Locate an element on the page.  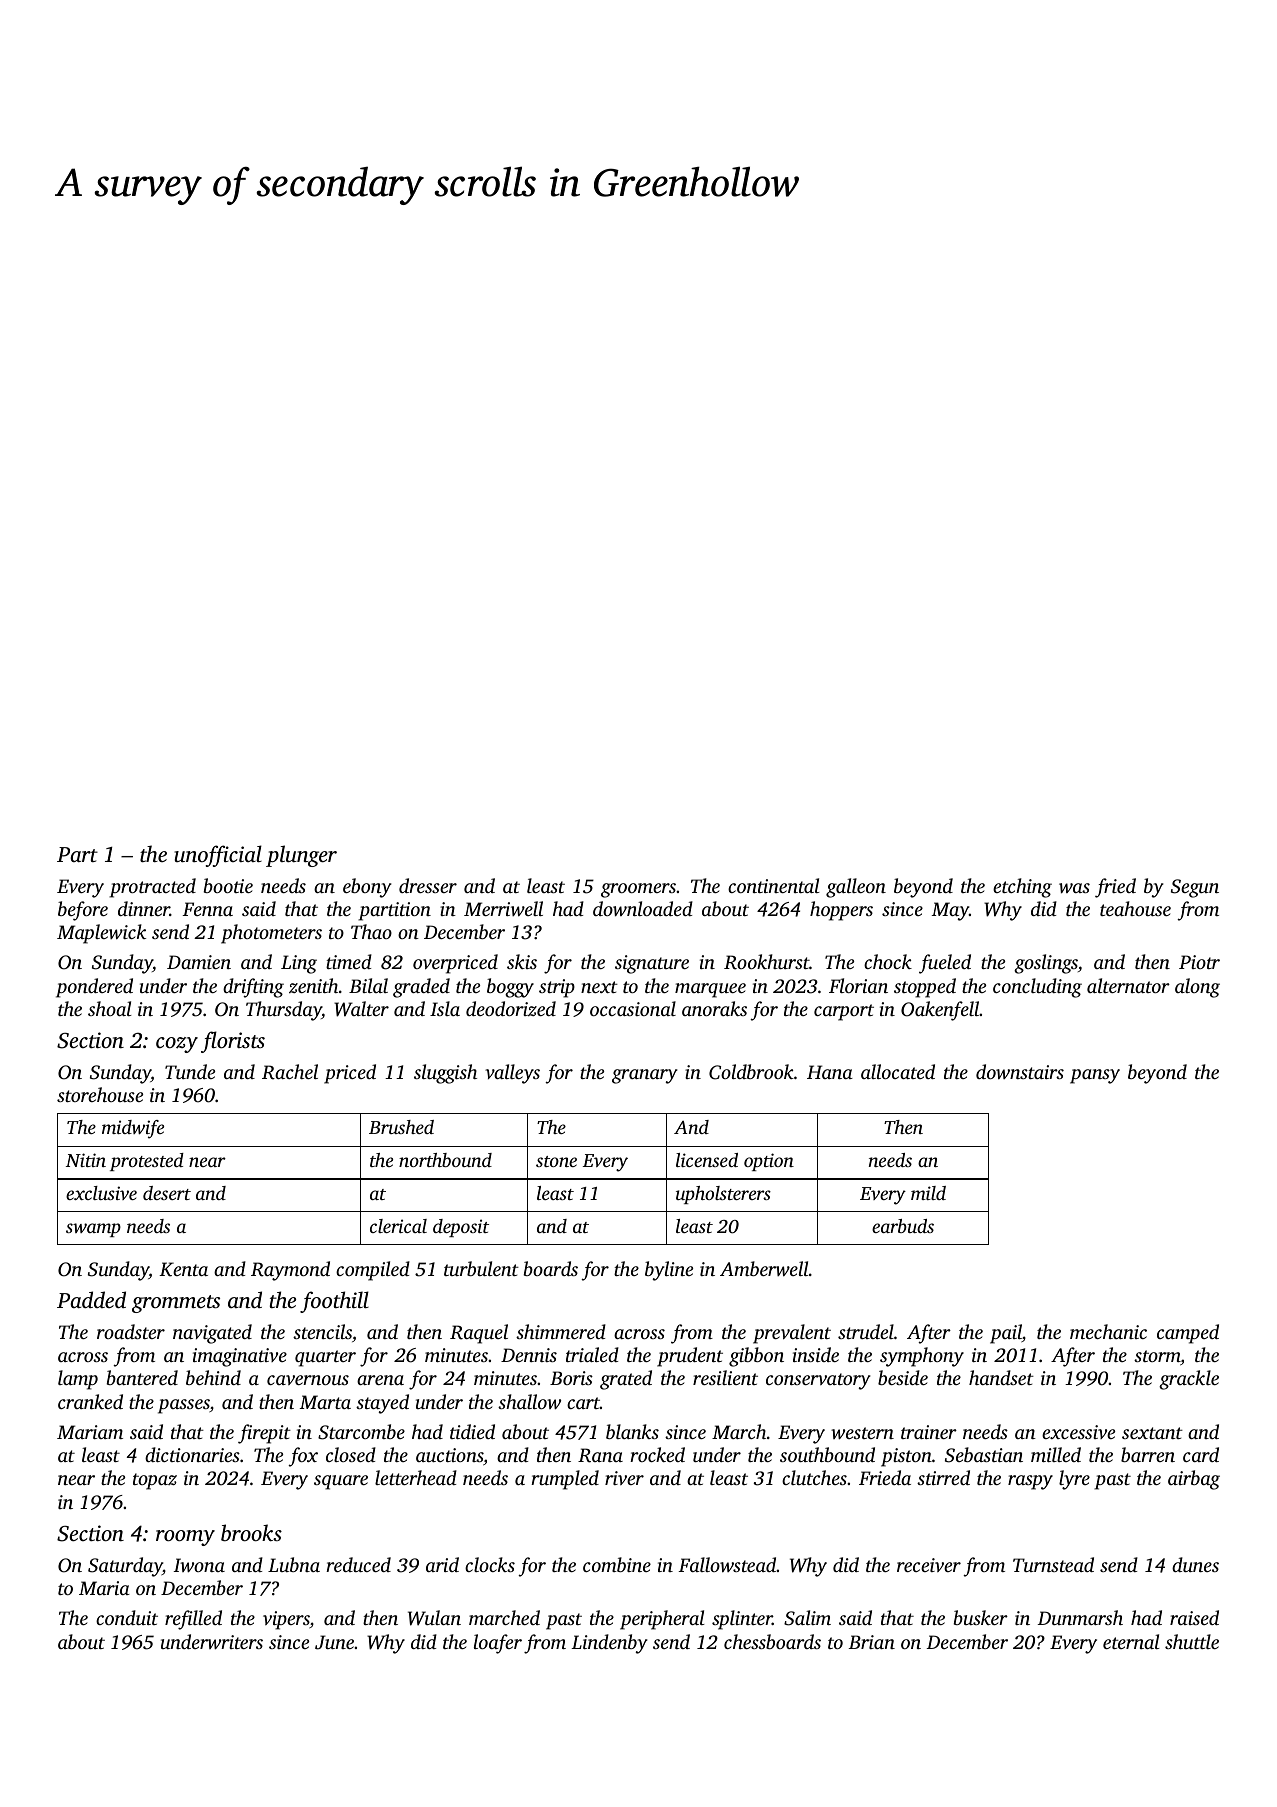
camped is located at coordinates (1188, 1334).
